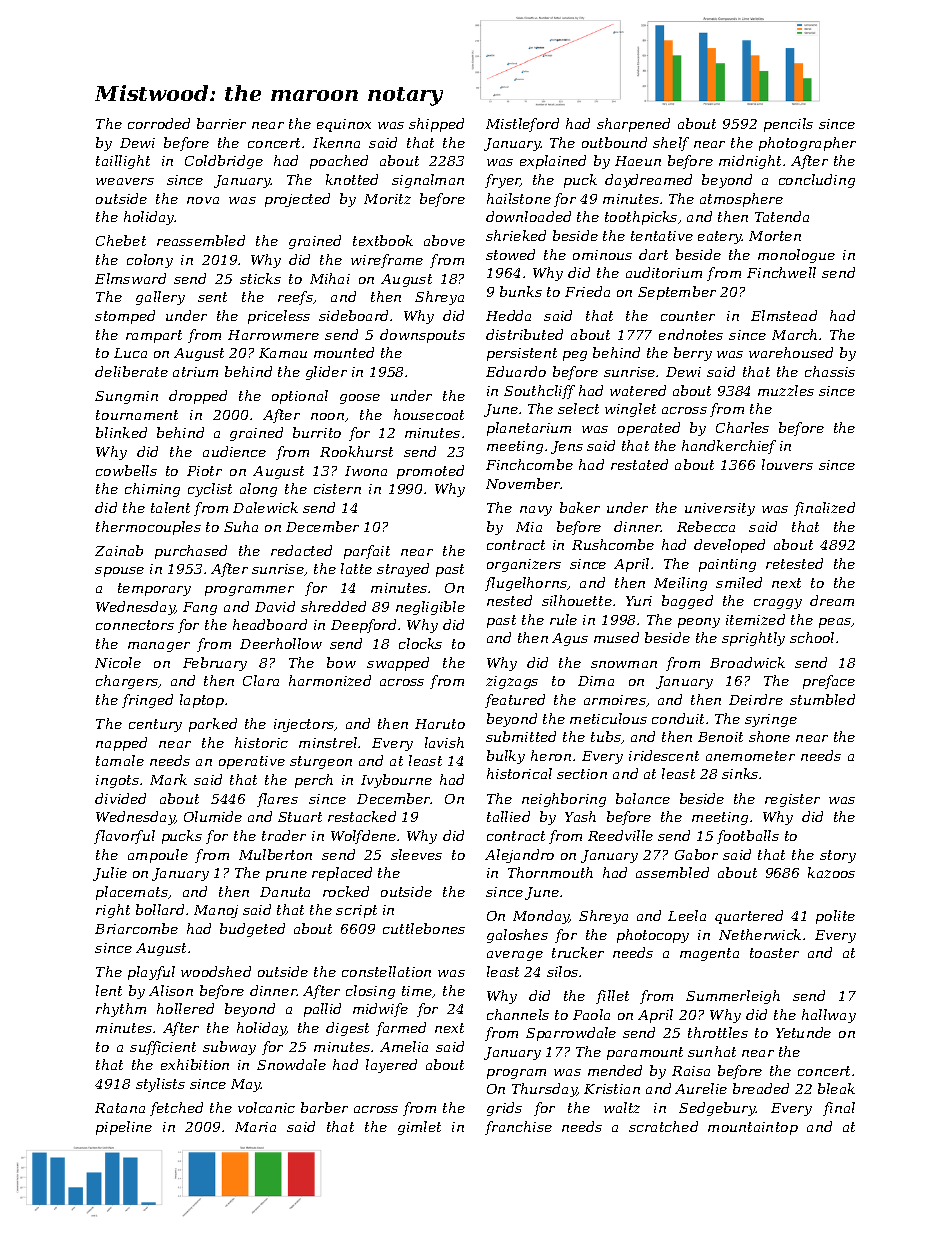 The image size is (952, 1233). Describe the element at coordinates (784, 315) in the screenshot. I see `Elmstead` at that location.
